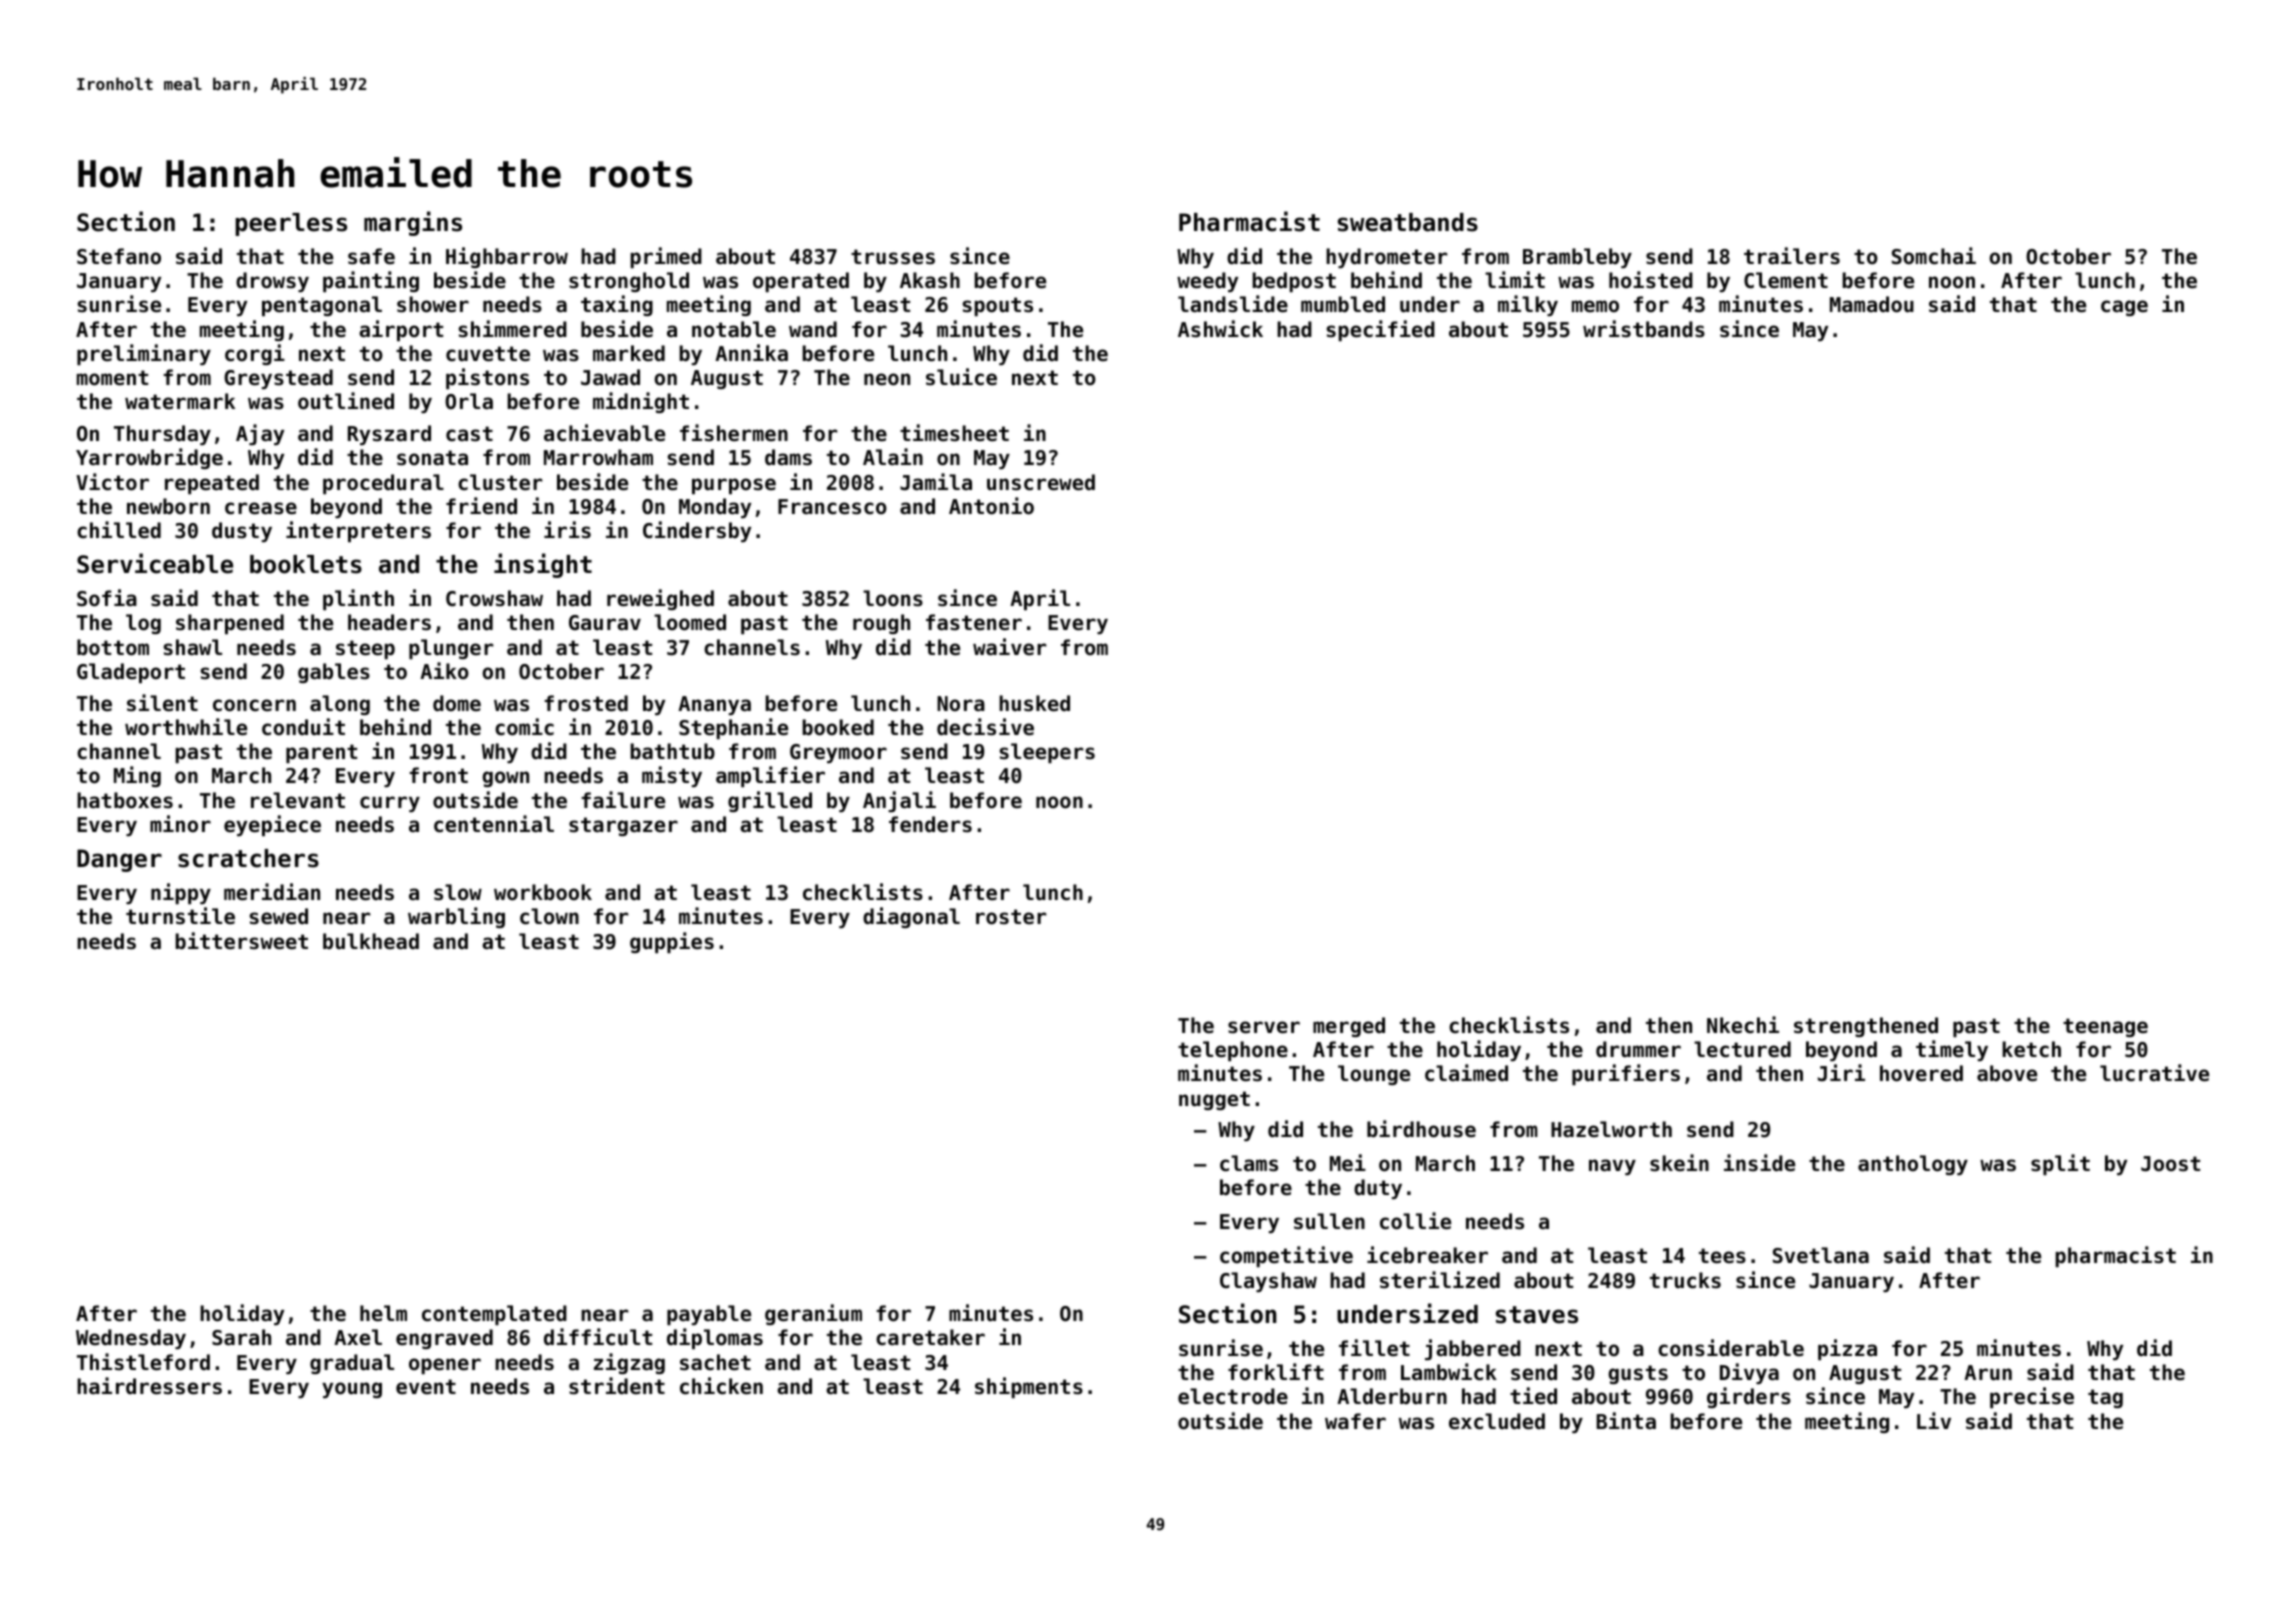 This screenshot has width=2292, height=1620. Describe the element at coordinates (672, 942) in the screenshot. I see `guppies` at that location.
